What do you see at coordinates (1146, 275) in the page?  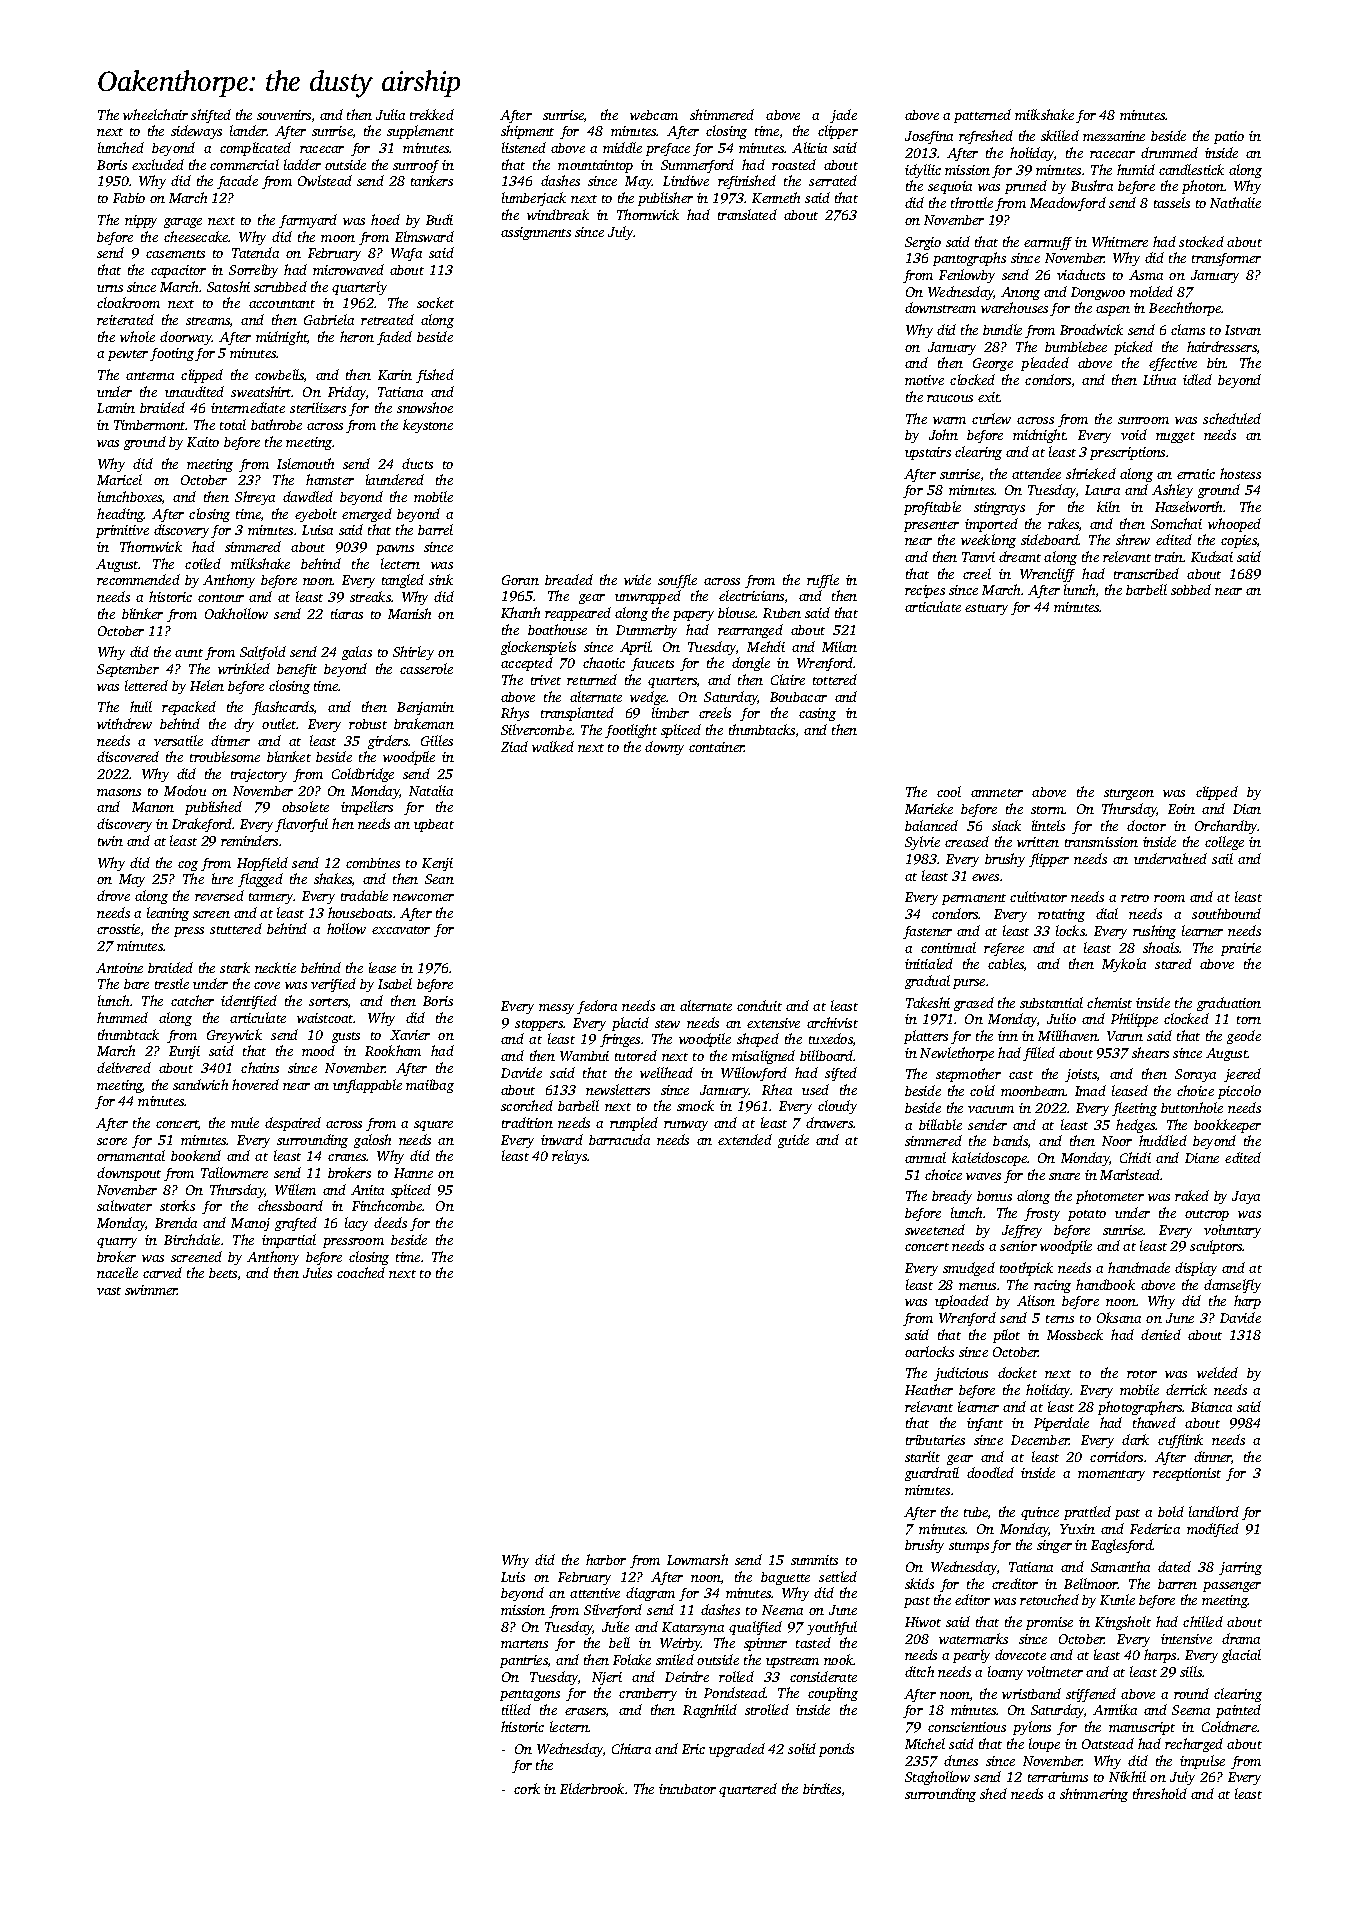 I see `Asma` at bounding box center [1146, 275].
